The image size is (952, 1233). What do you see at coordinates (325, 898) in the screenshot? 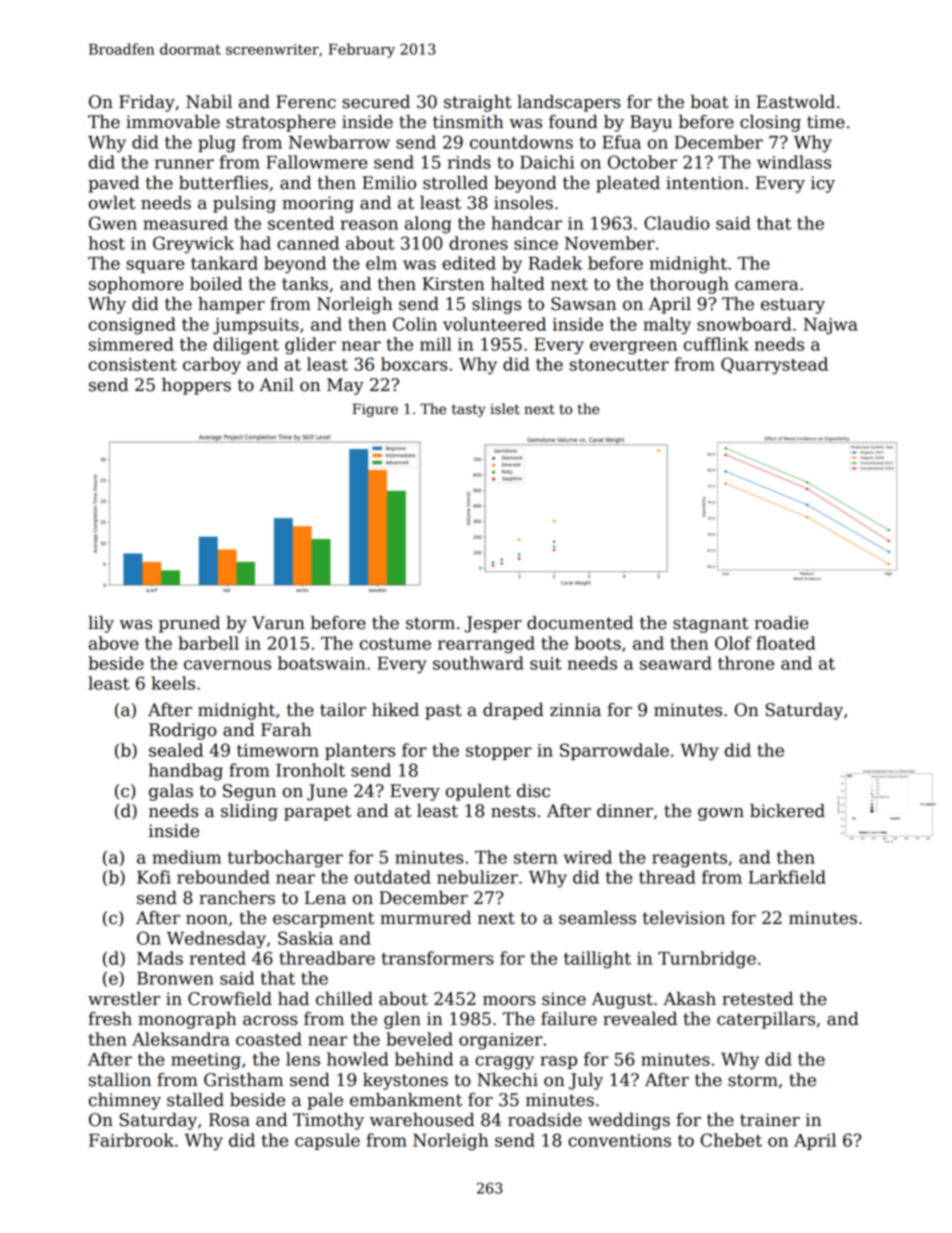
I see `Lena` at bounding box center [325, 898].
